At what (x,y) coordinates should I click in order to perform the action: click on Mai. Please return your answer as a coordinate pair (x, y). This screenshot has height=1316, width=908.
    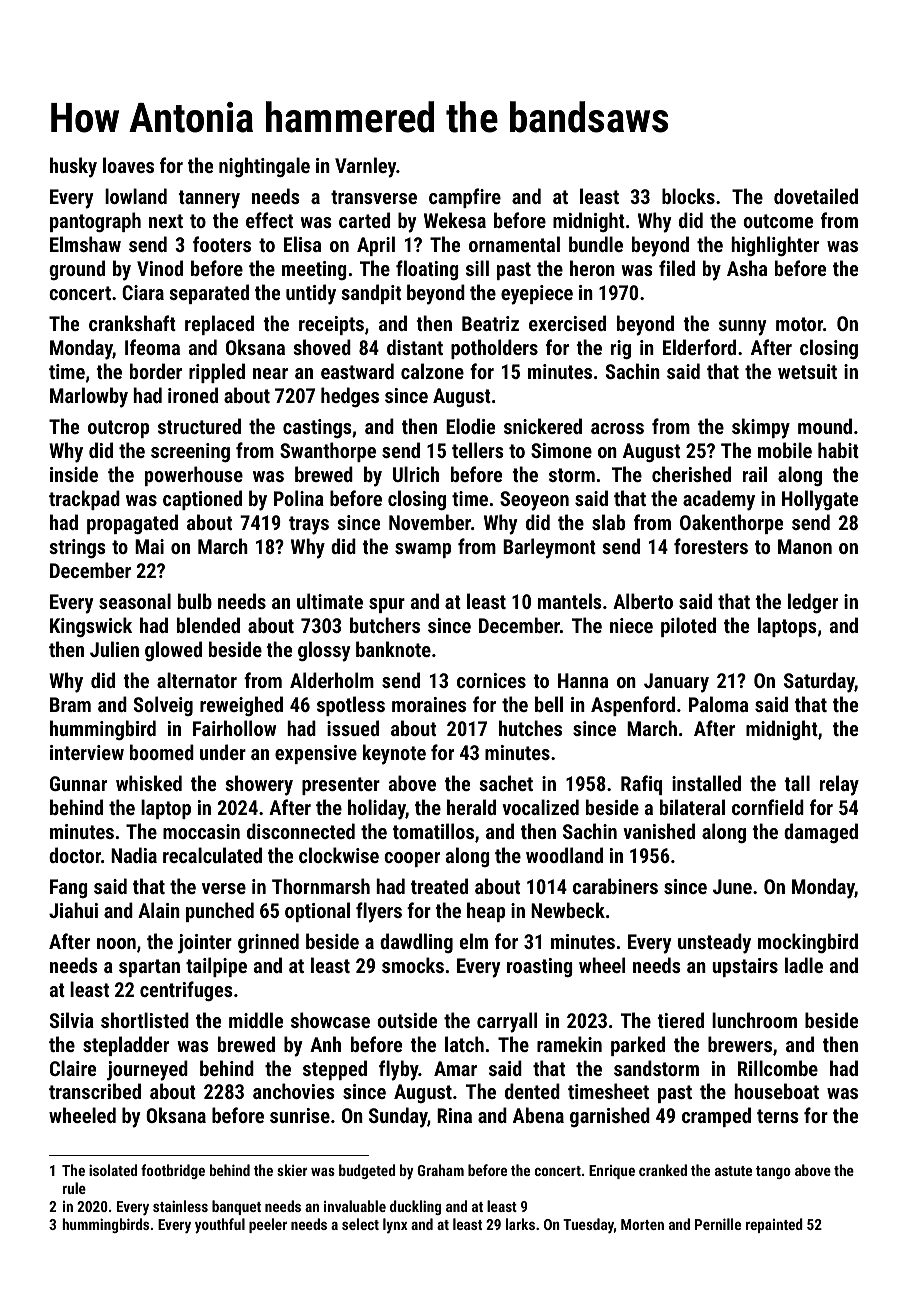
    Looking at the image, I should click on (149, 546).
